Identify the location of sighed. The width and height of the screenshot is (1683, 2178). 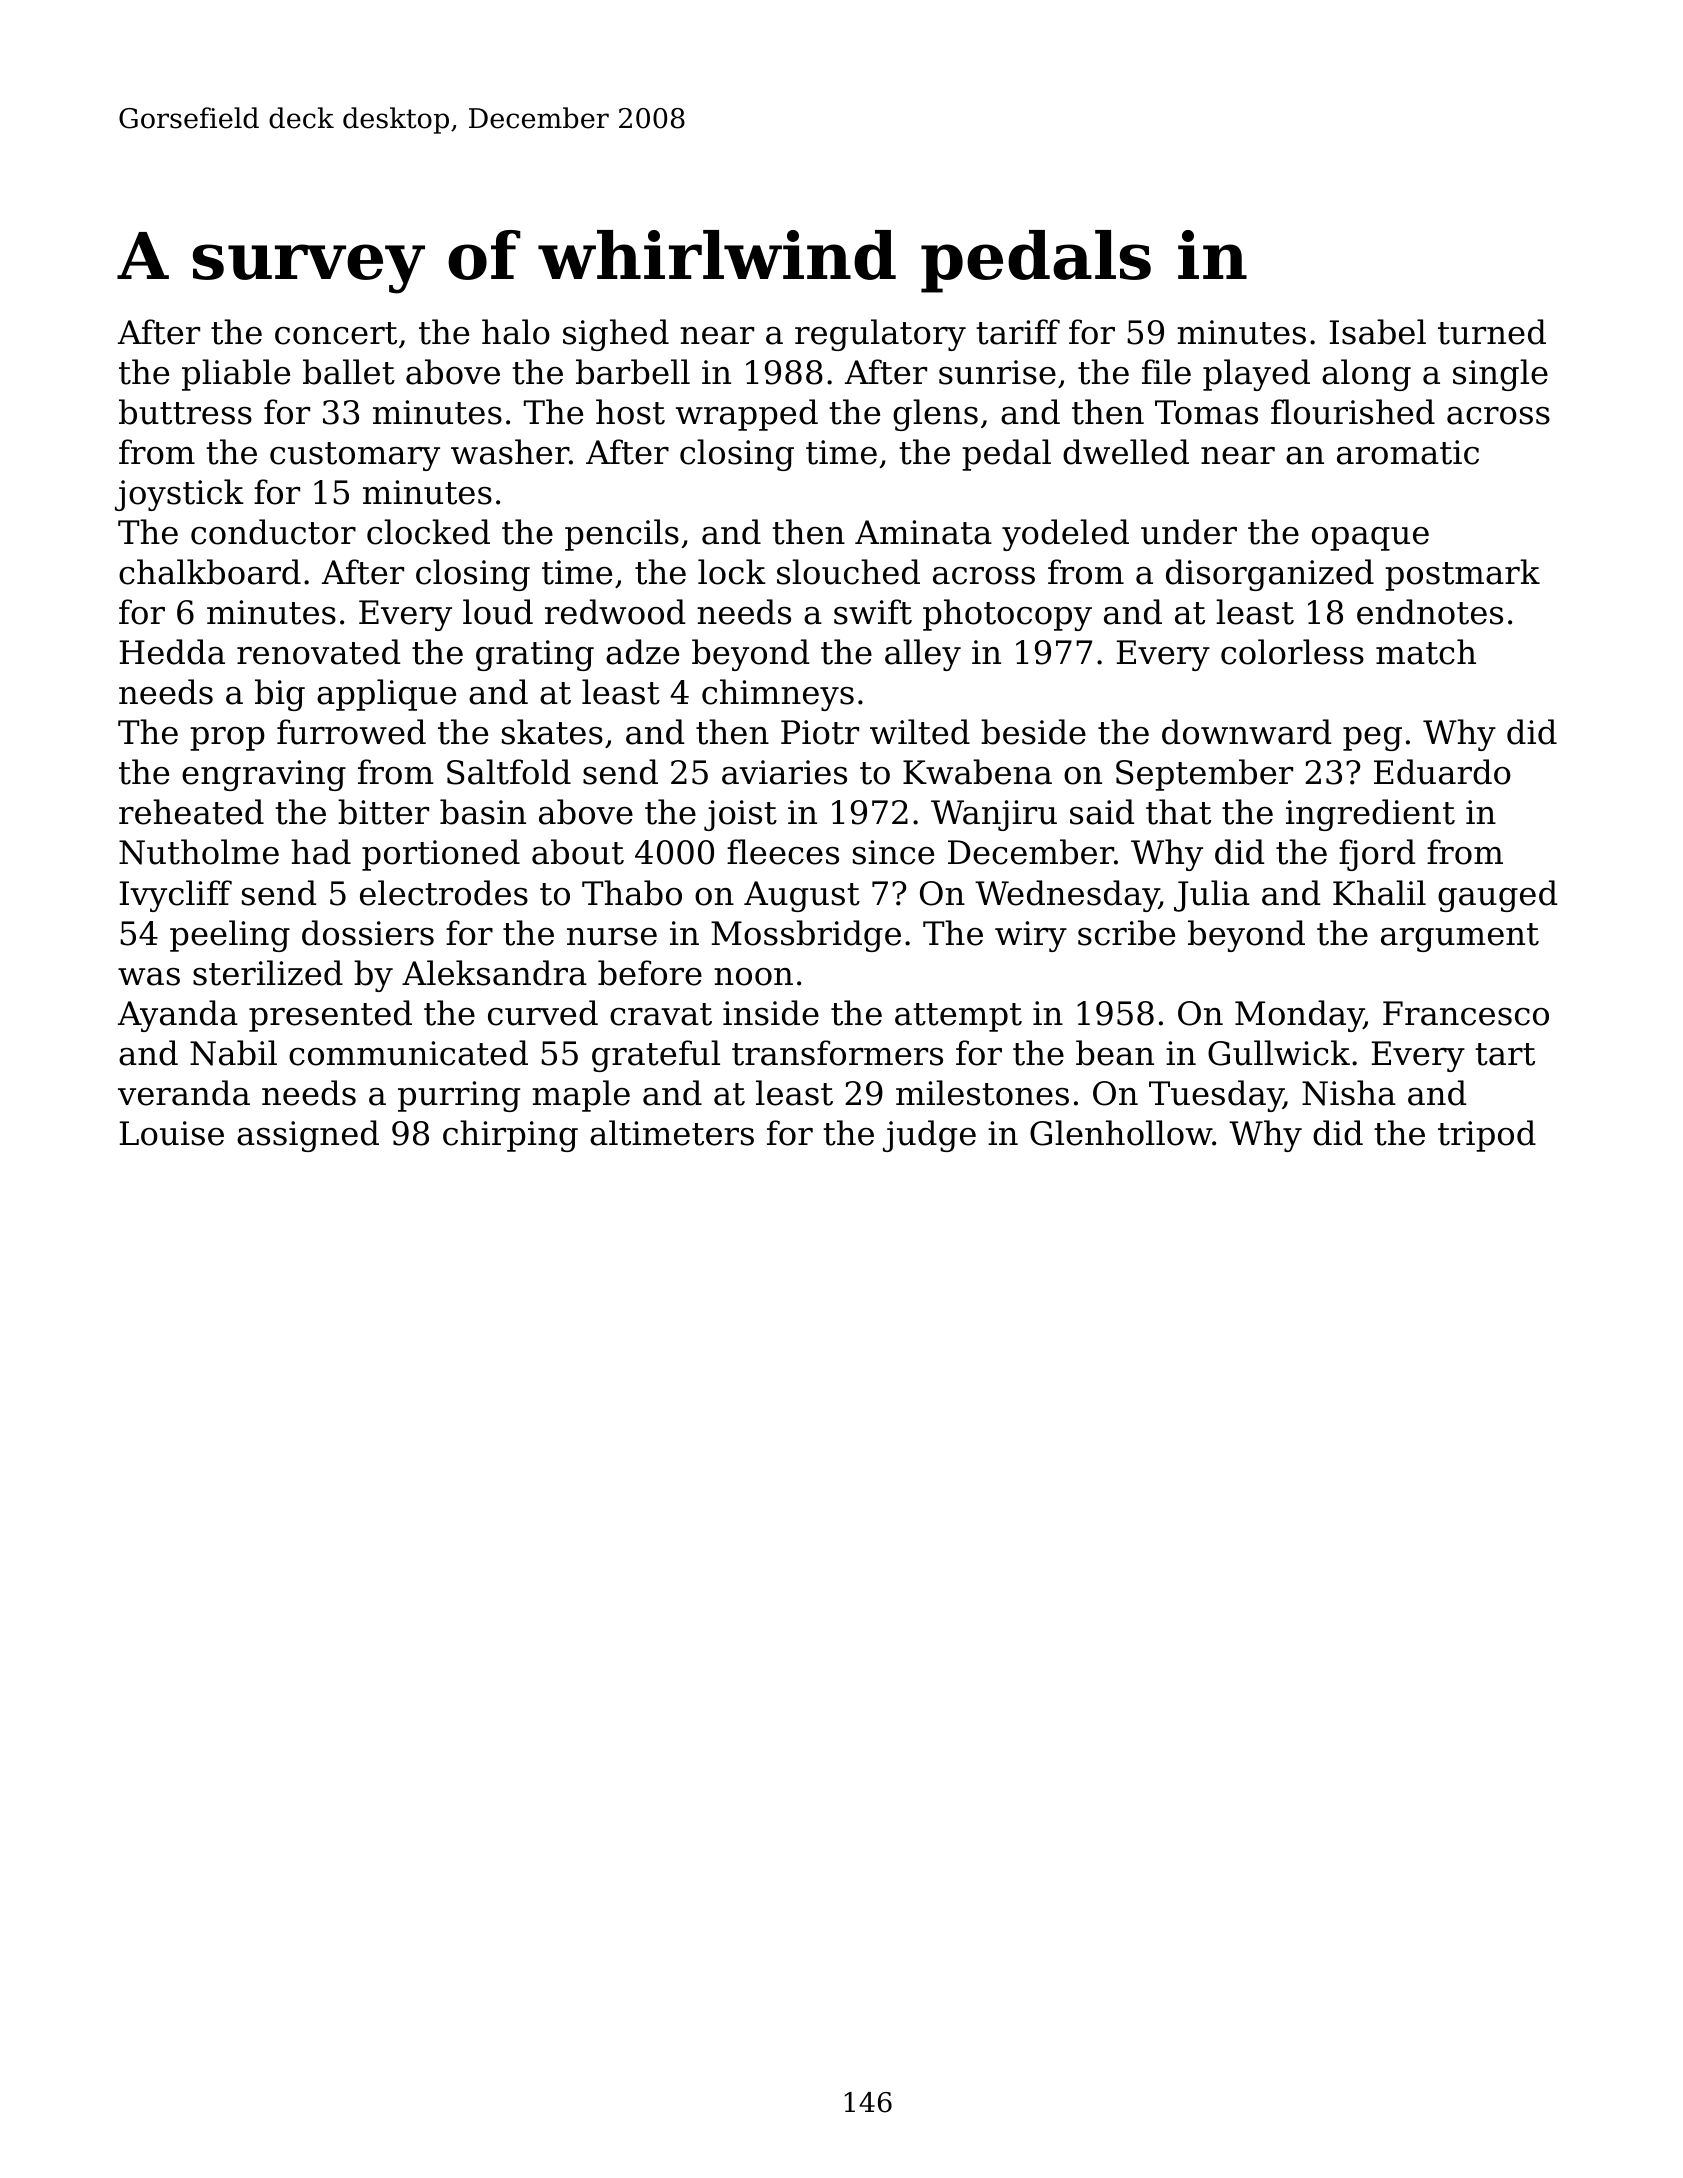
(616, 335).
